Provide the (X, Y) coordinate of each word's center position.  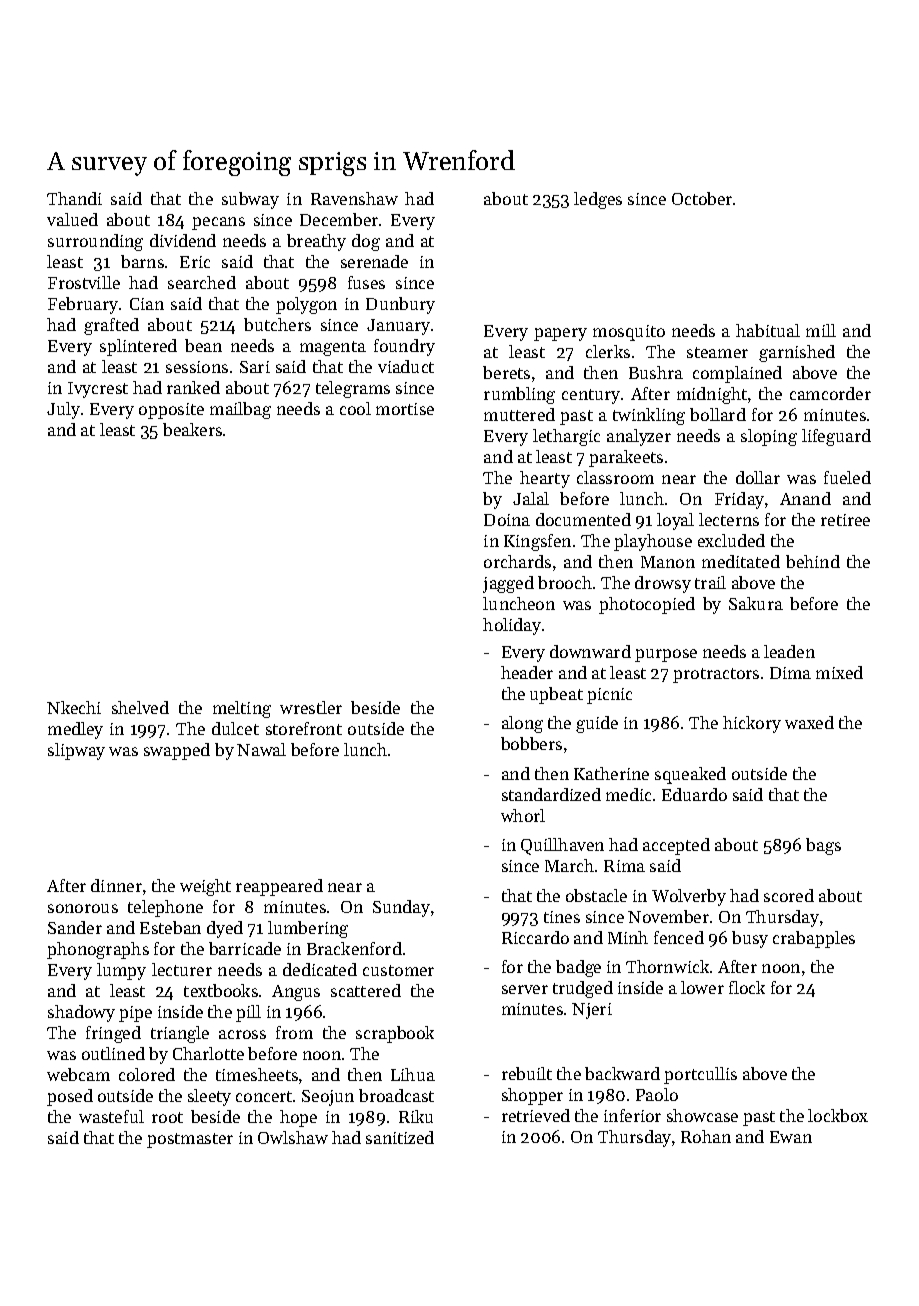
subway (250, 200)
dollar (758, 477)
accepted (676, 846)
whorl (523, 815)
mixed (839, 672)
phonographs (98, 950)
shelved (140, 707)
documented (583, 519)
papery (560, 334)
